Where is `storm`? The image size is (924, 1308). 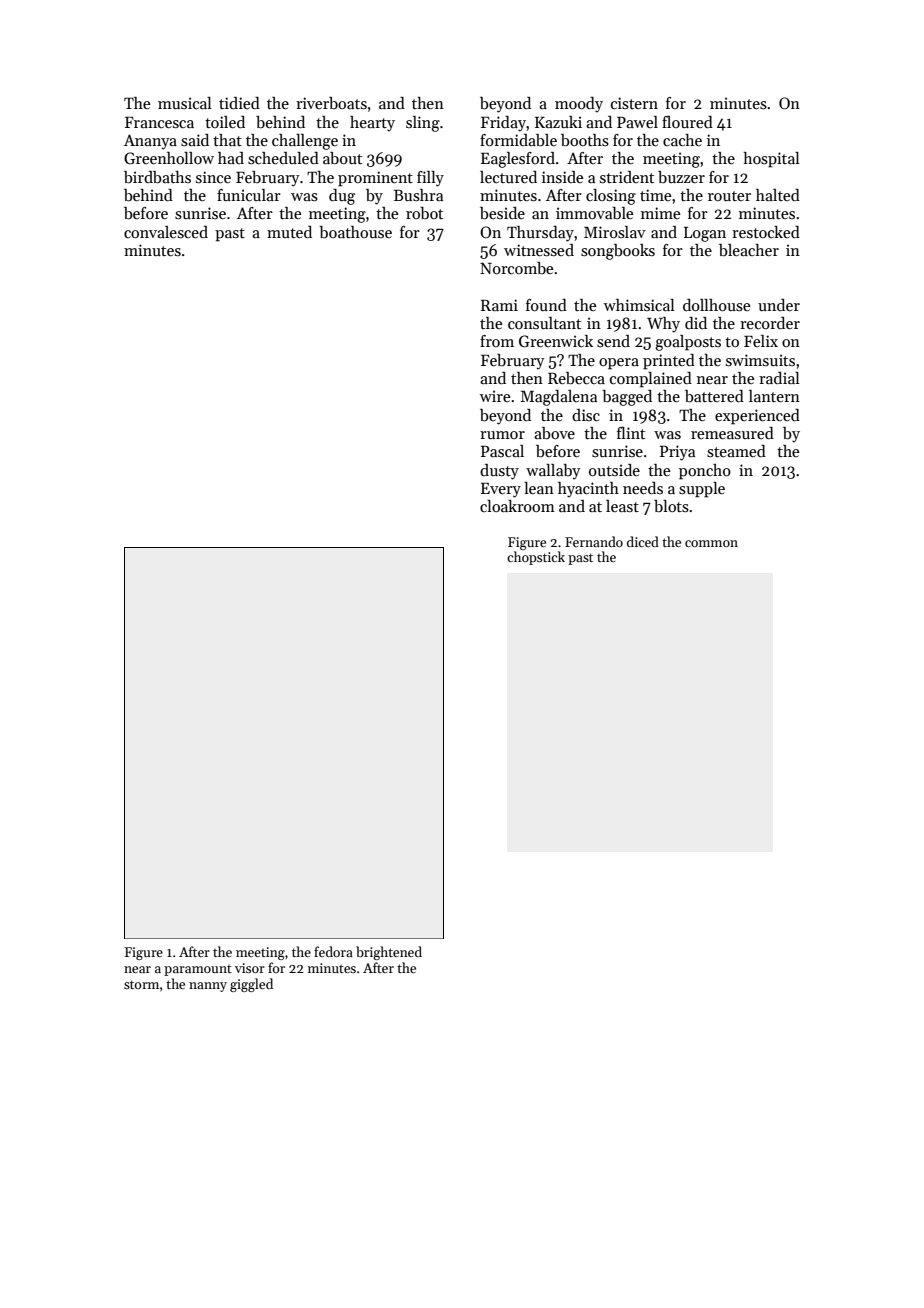 storm is located at coordinates (141, 984).
